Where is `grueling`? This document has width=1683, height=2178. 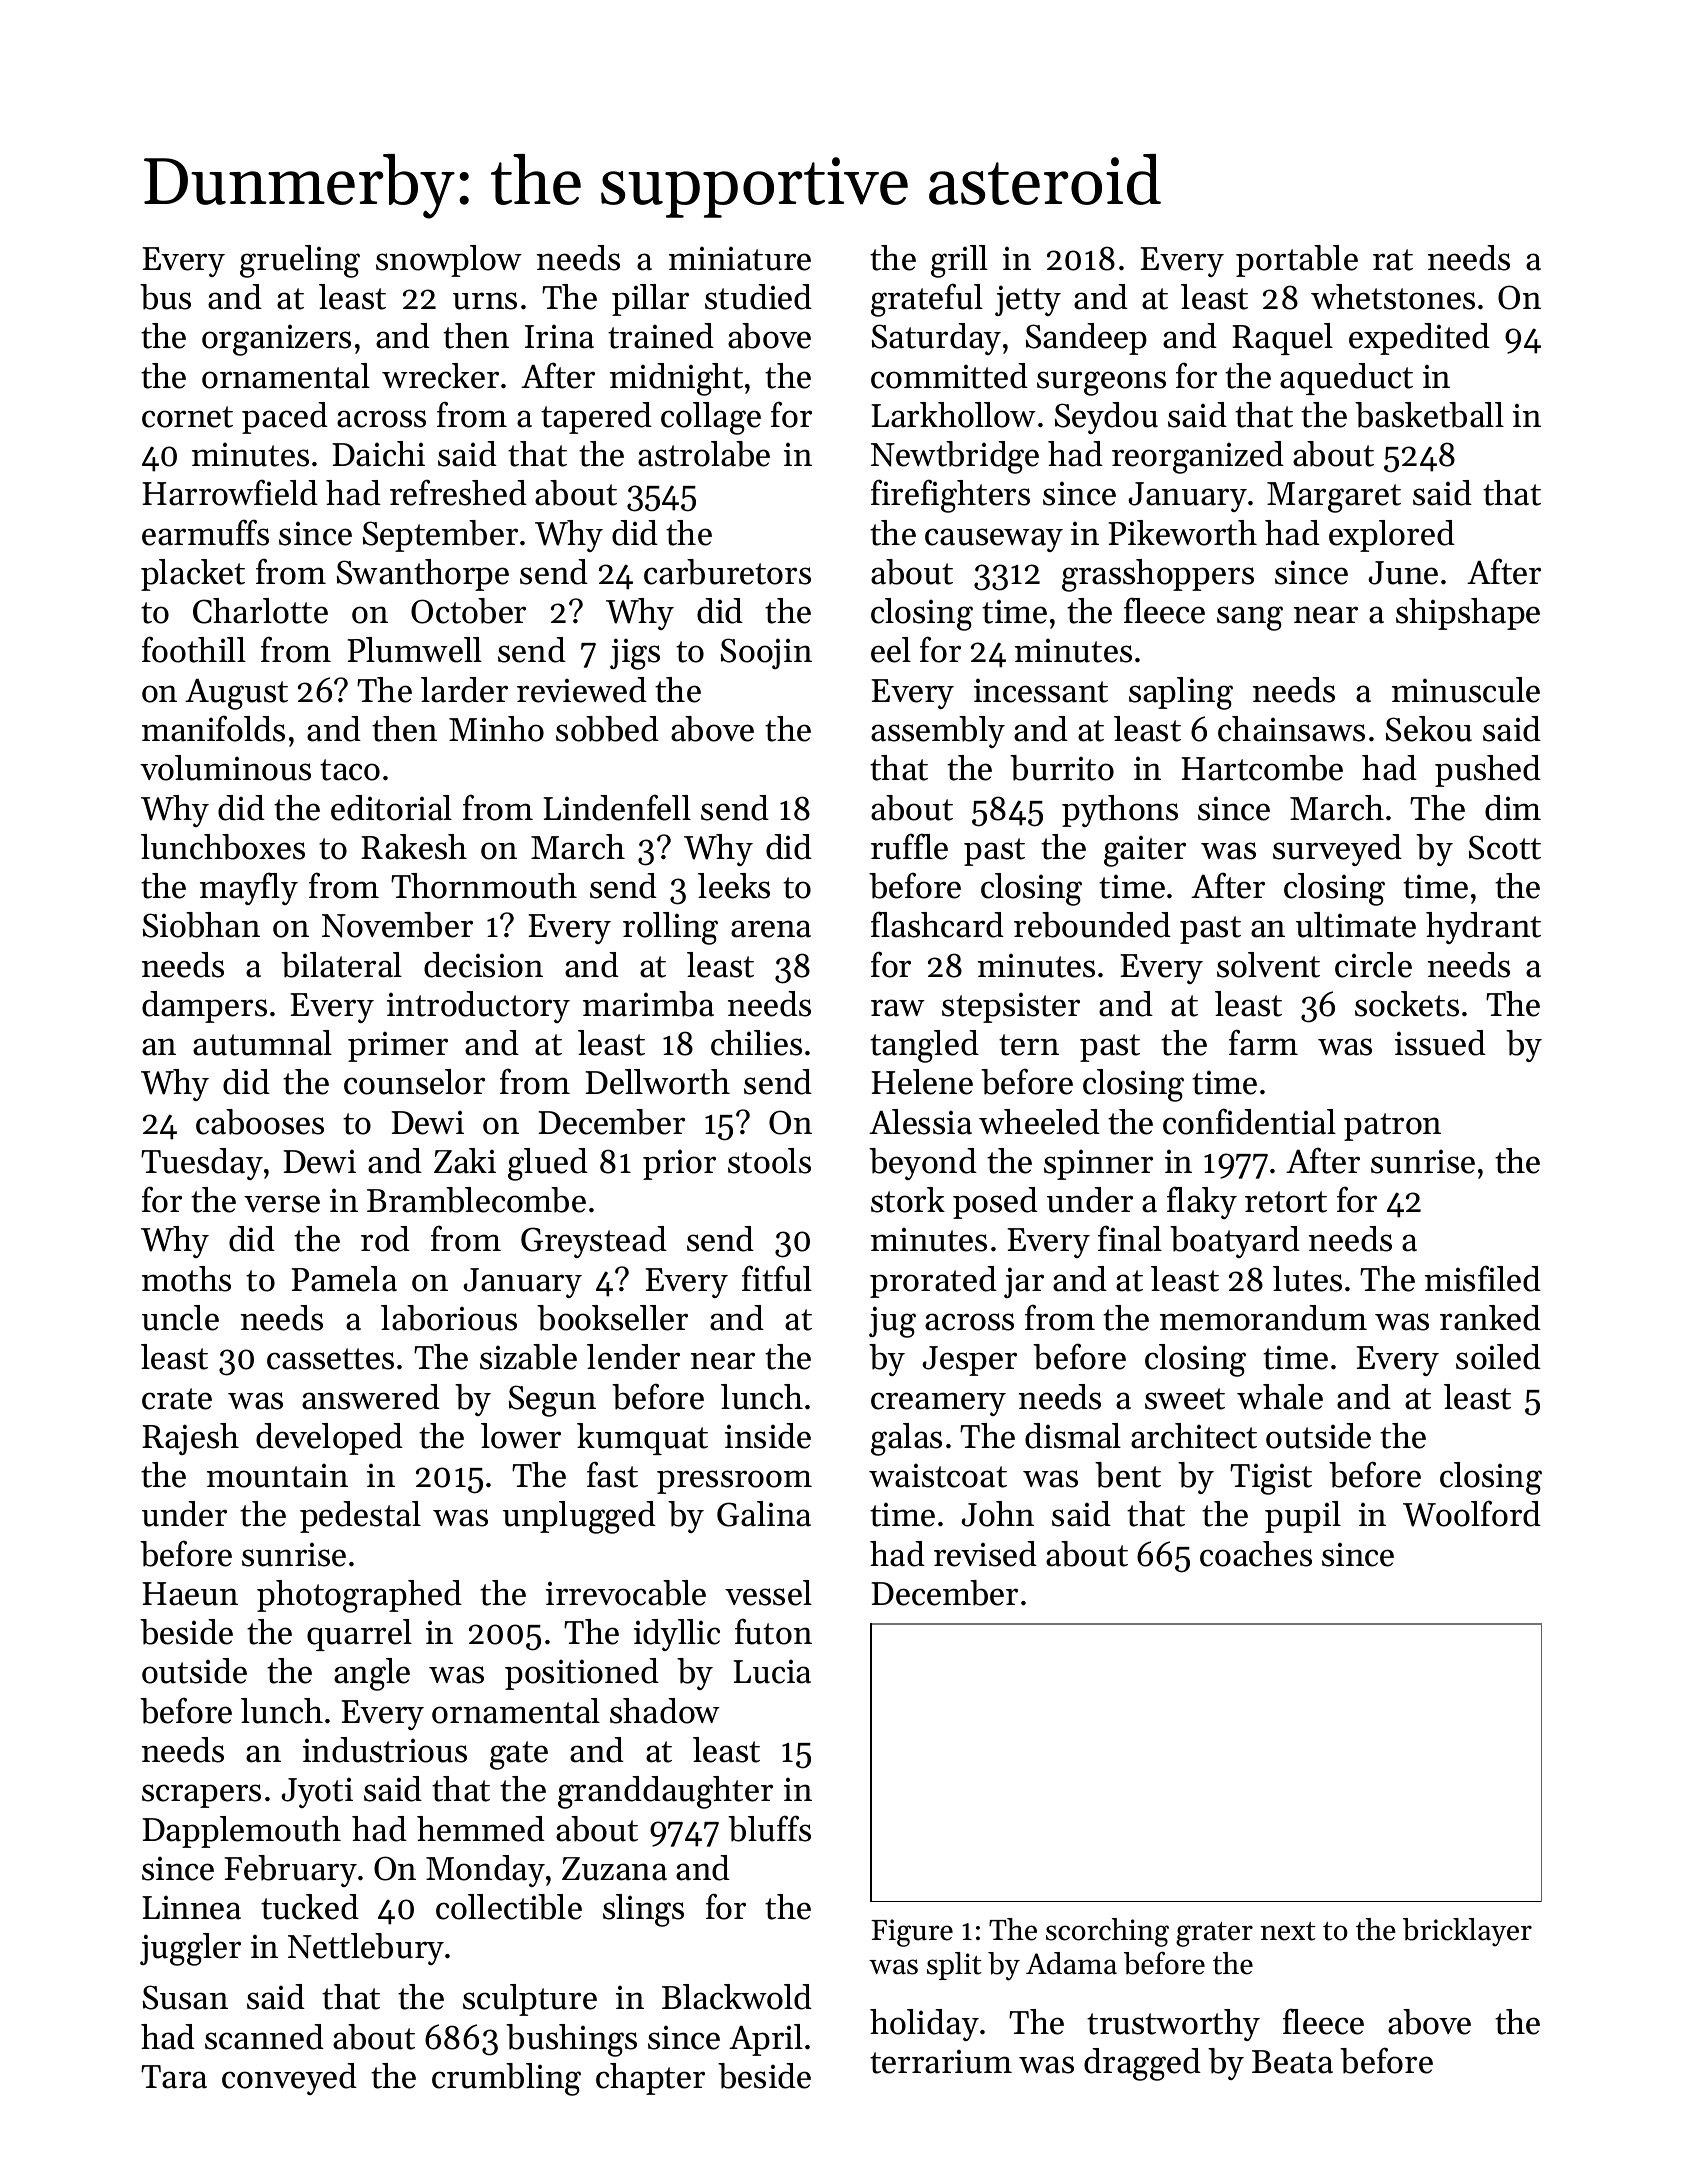 grueling is located at coordinates (300, 261).
